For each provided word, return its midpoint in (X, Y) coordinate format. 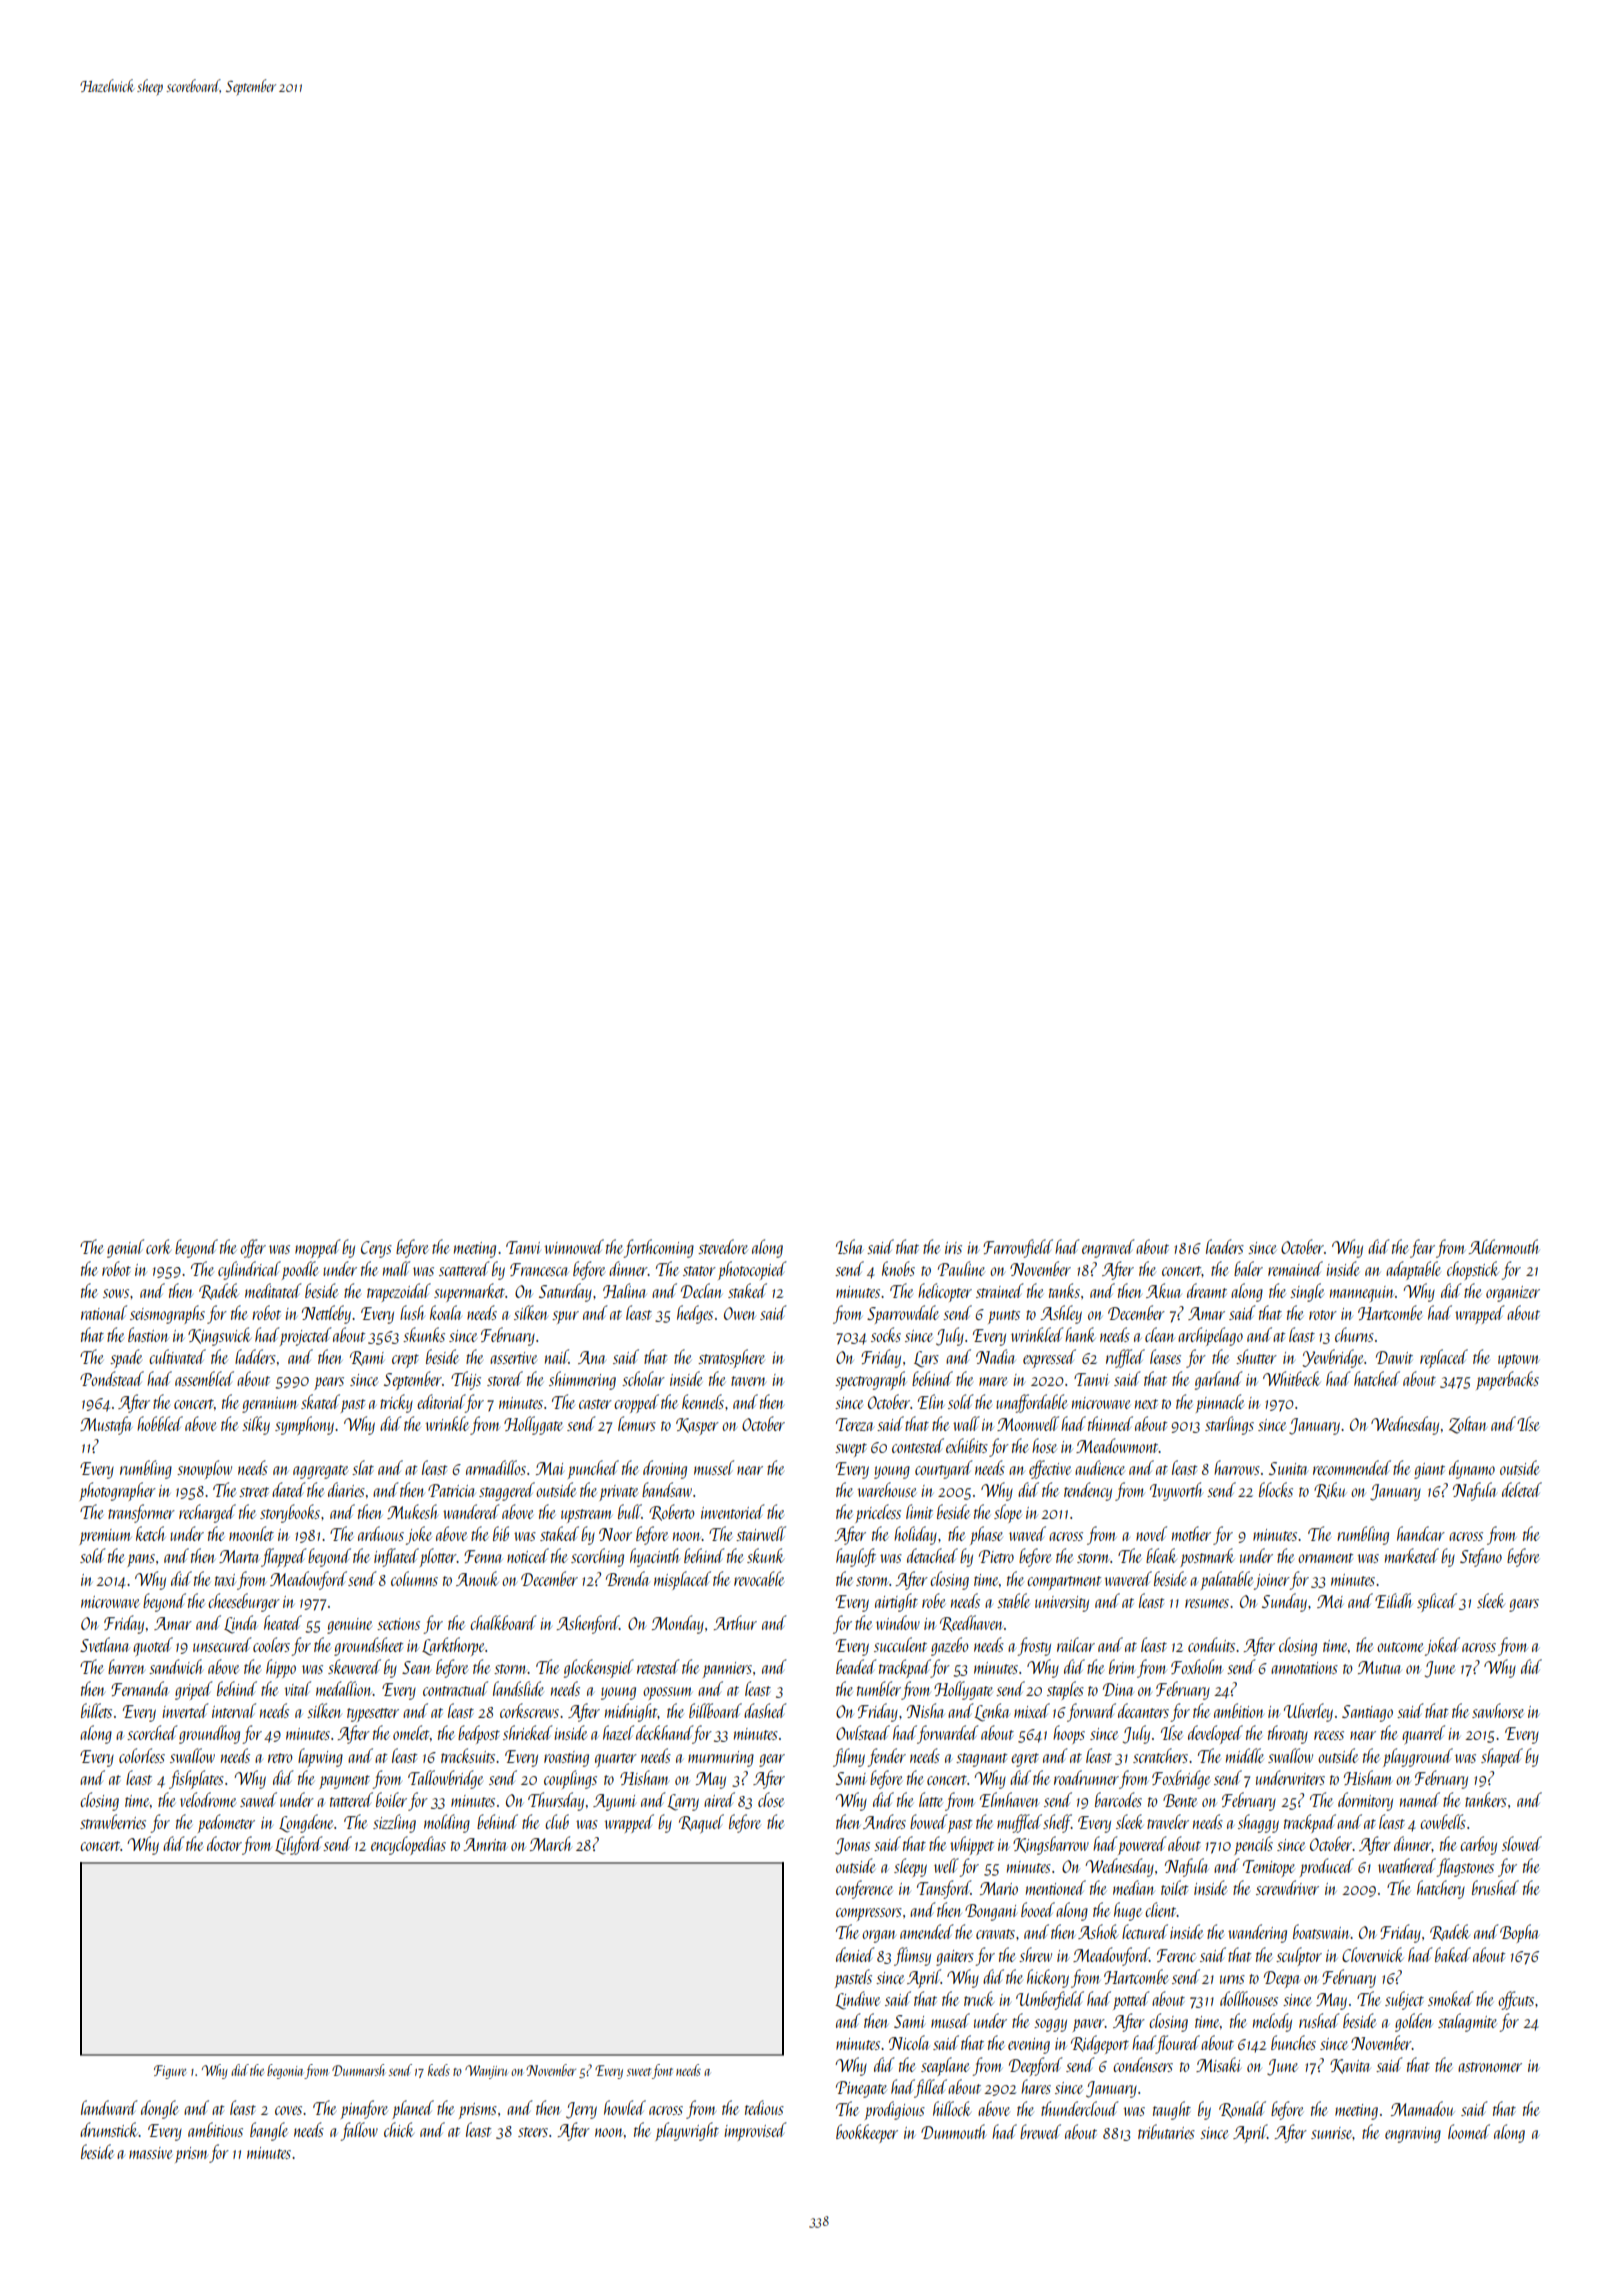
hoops (1069, 1734)
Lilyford (299, 1845)
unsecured (222, 1644)
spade (126, 1358)
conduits (1211, 1644)
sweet (638, 2072)
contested (918, 1445)
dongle (159, 2109)
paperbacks (1507, 1380)
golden (1414, 2022)
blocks (1276, 1489)
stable (1013, 1600)
